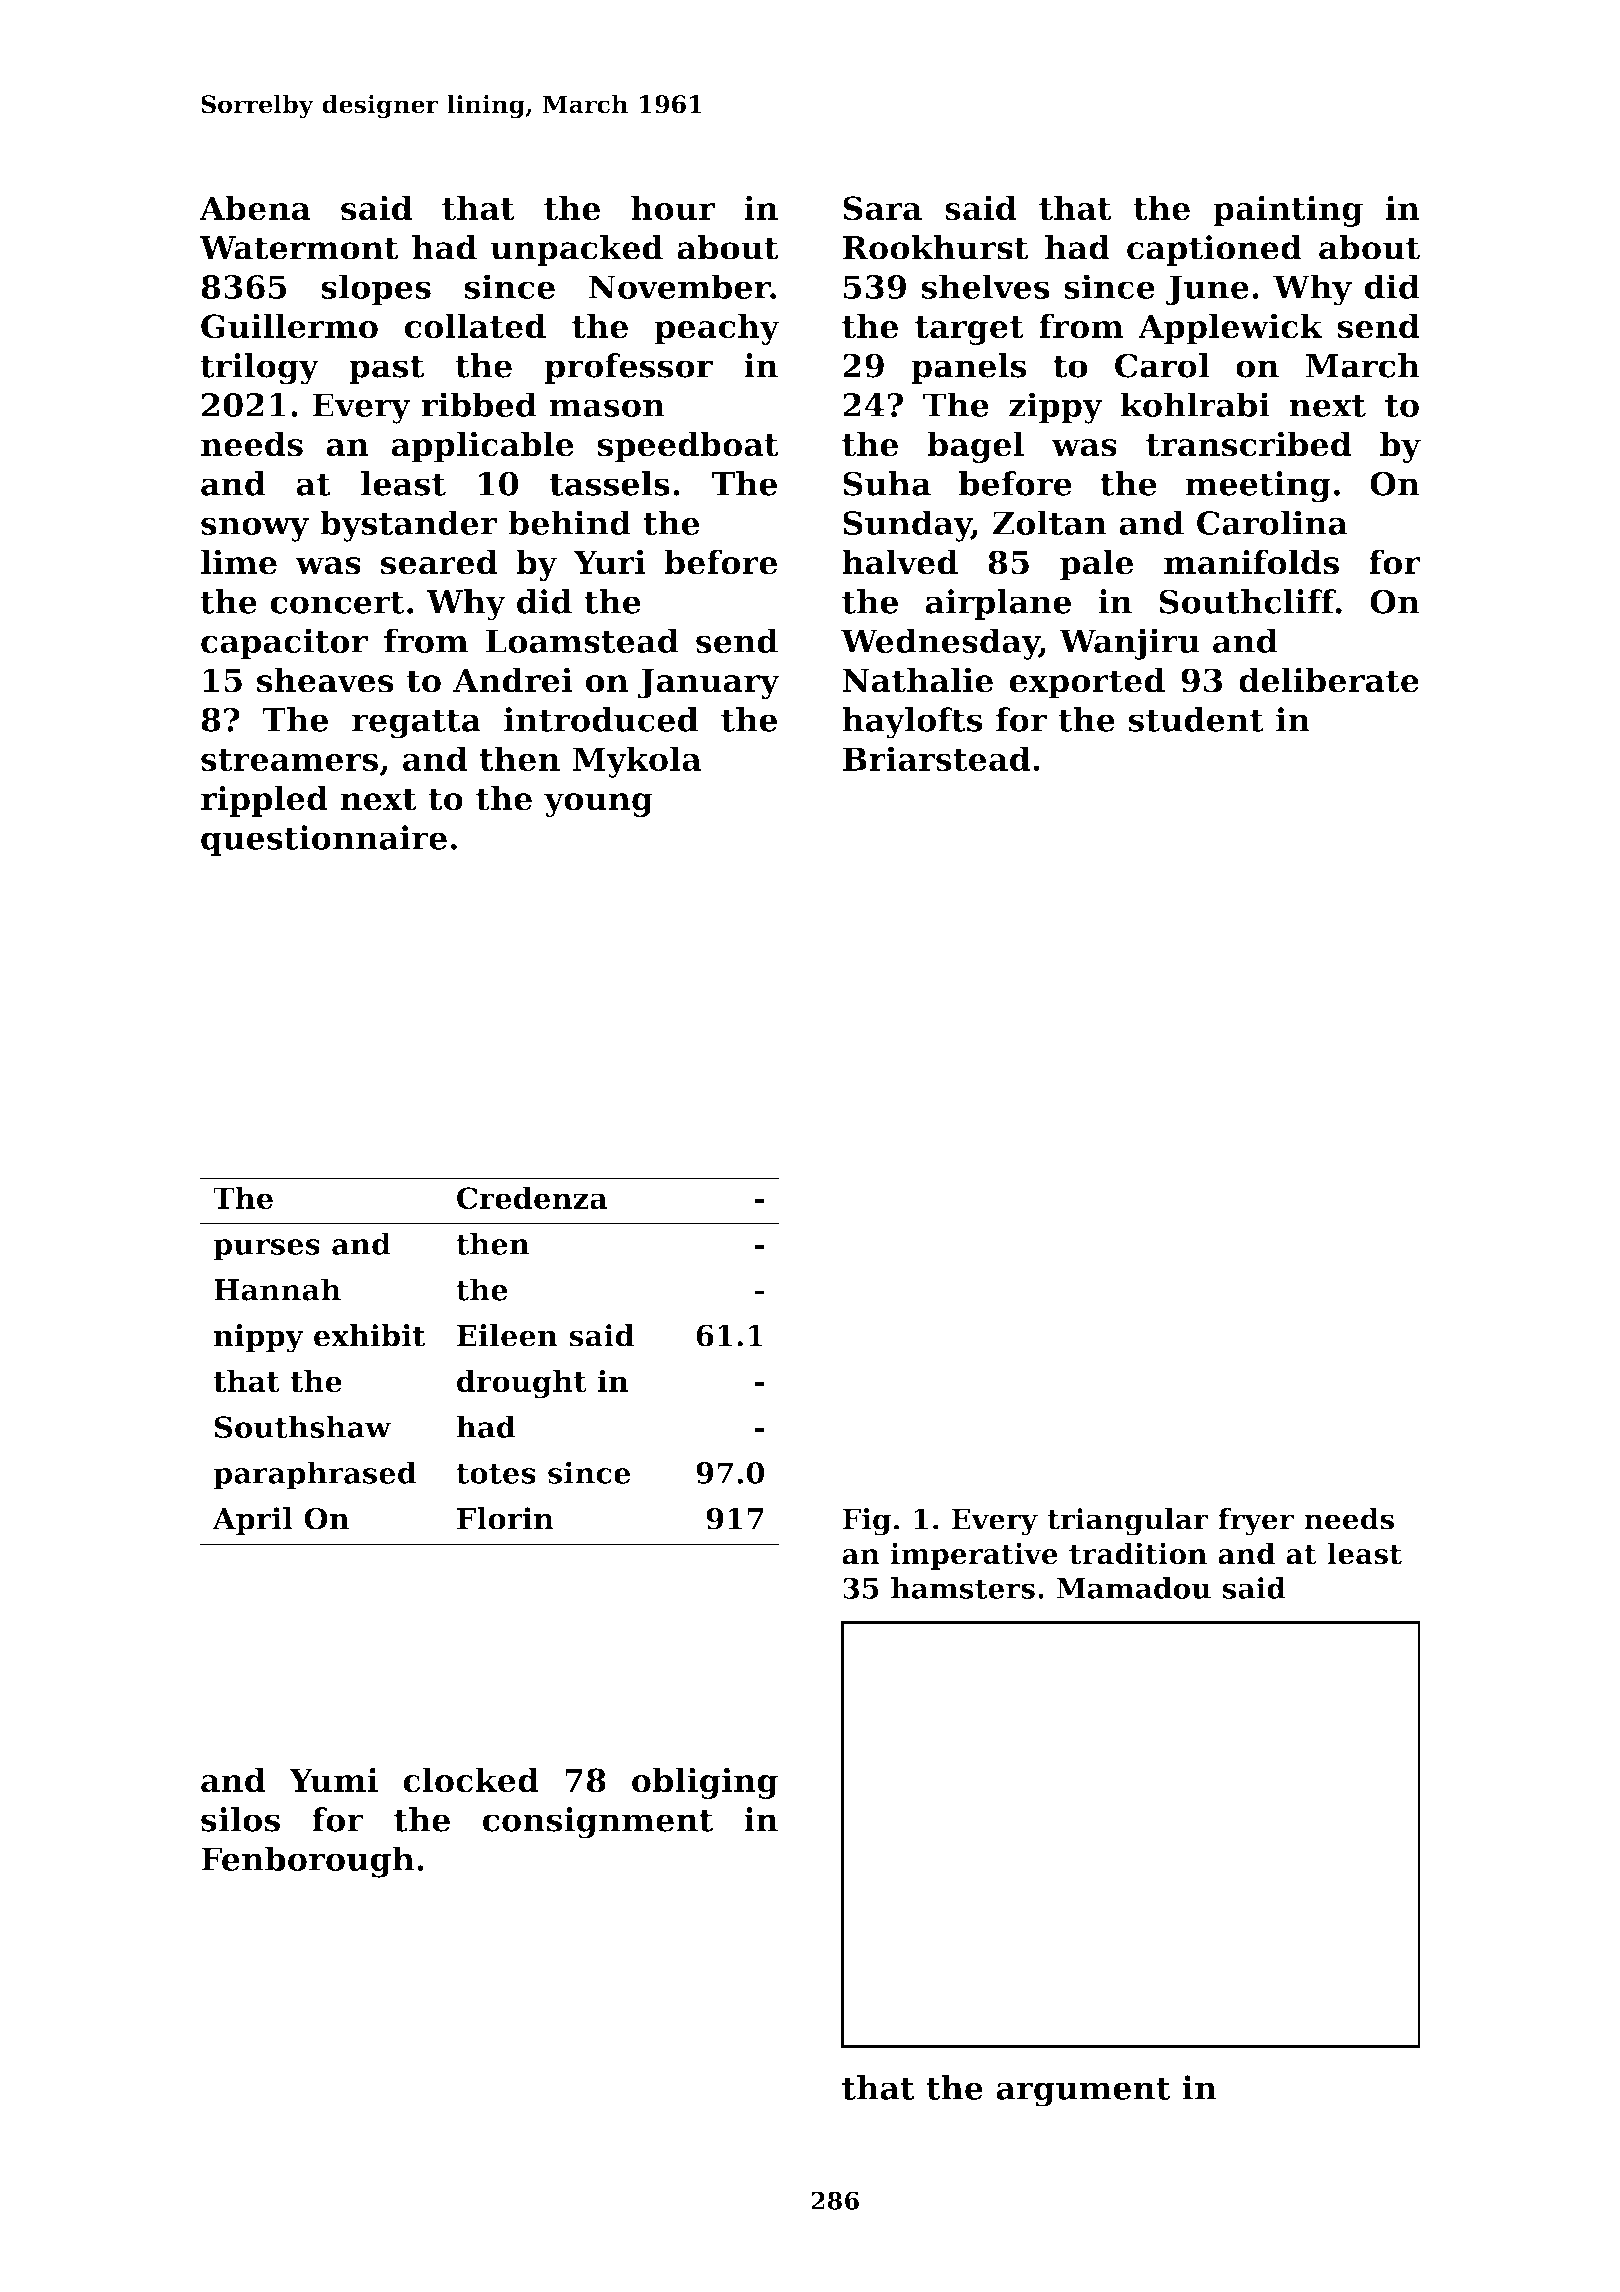 This document has height=2292, width=1620. Describe the element at coordinates (324, 840) in the document. I see `questionnaire` at that location.
